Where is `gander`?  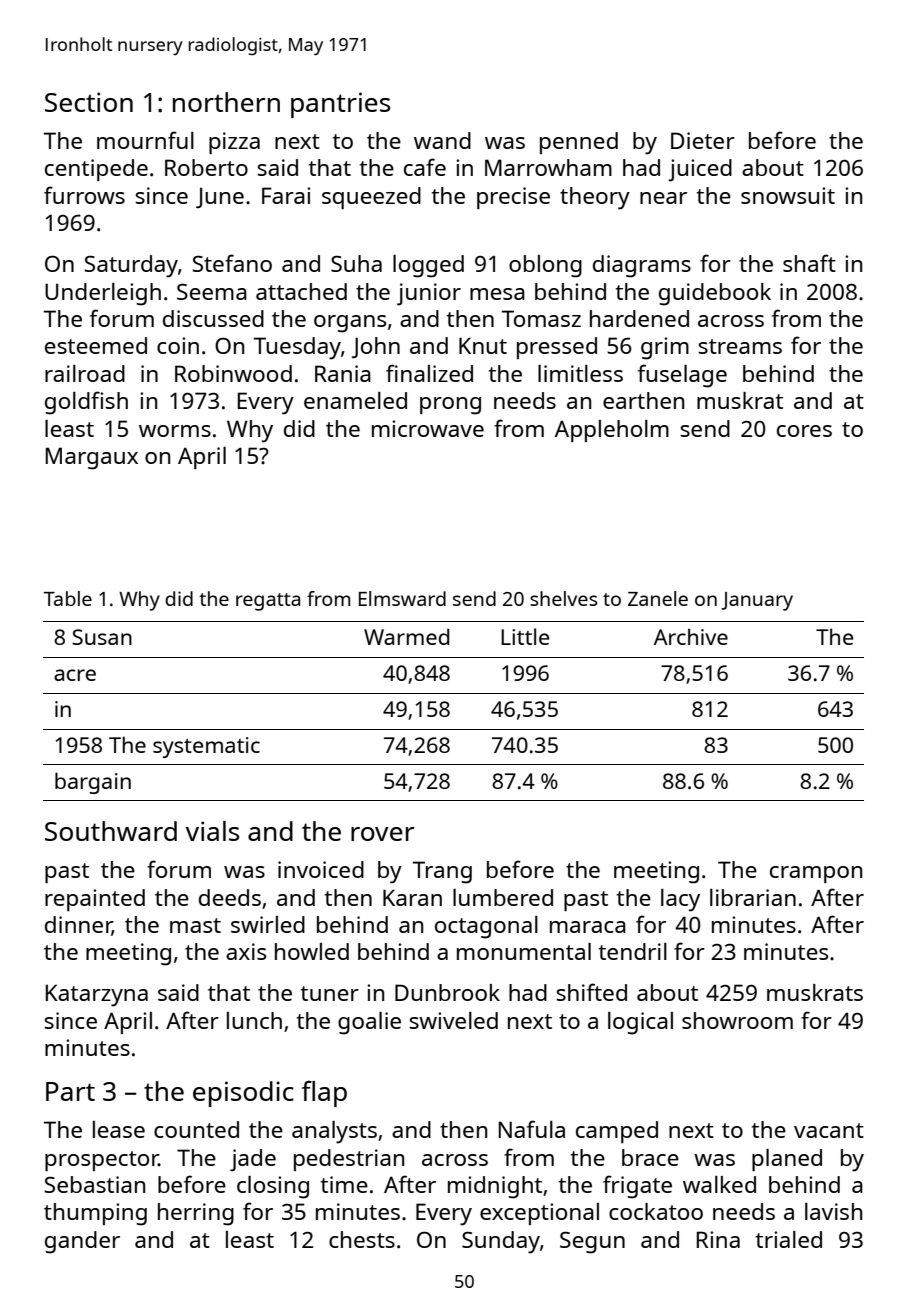
gander is located at coordinates (82, 1242).
